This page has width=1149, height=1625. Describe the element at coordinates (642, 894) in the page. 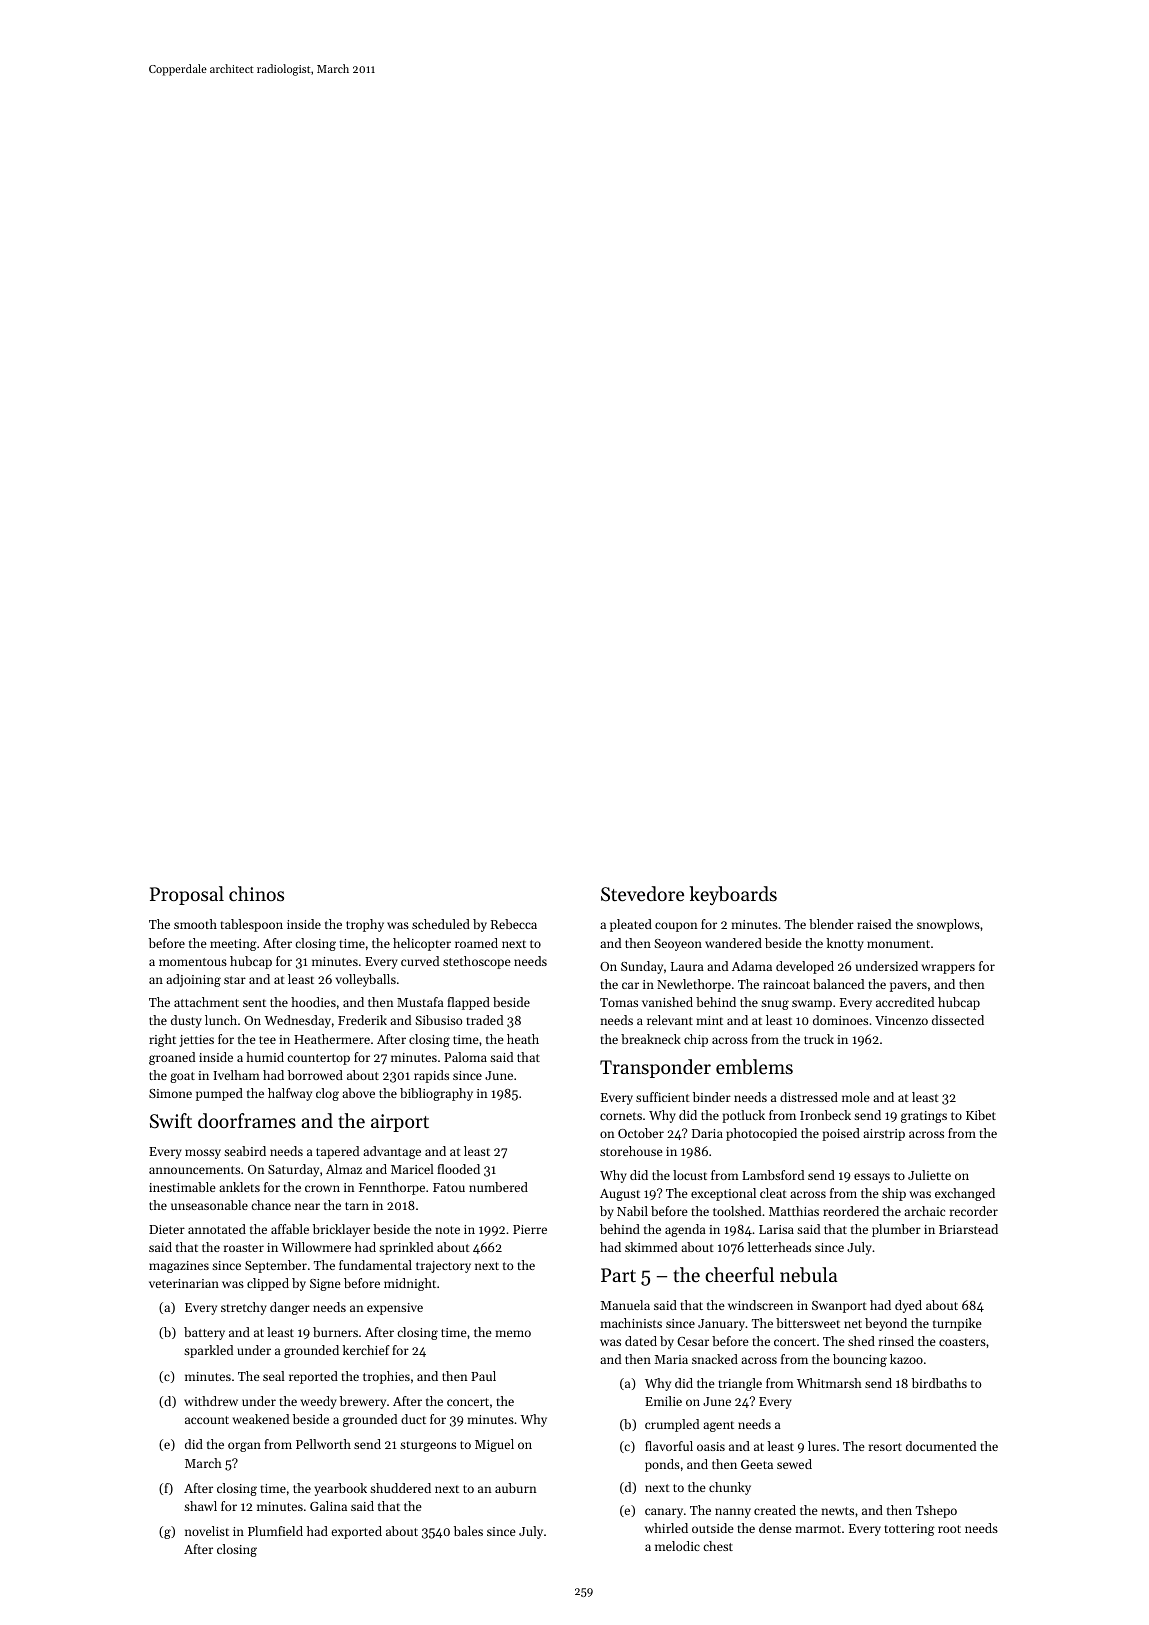

I see `Stevedore` at that location.
